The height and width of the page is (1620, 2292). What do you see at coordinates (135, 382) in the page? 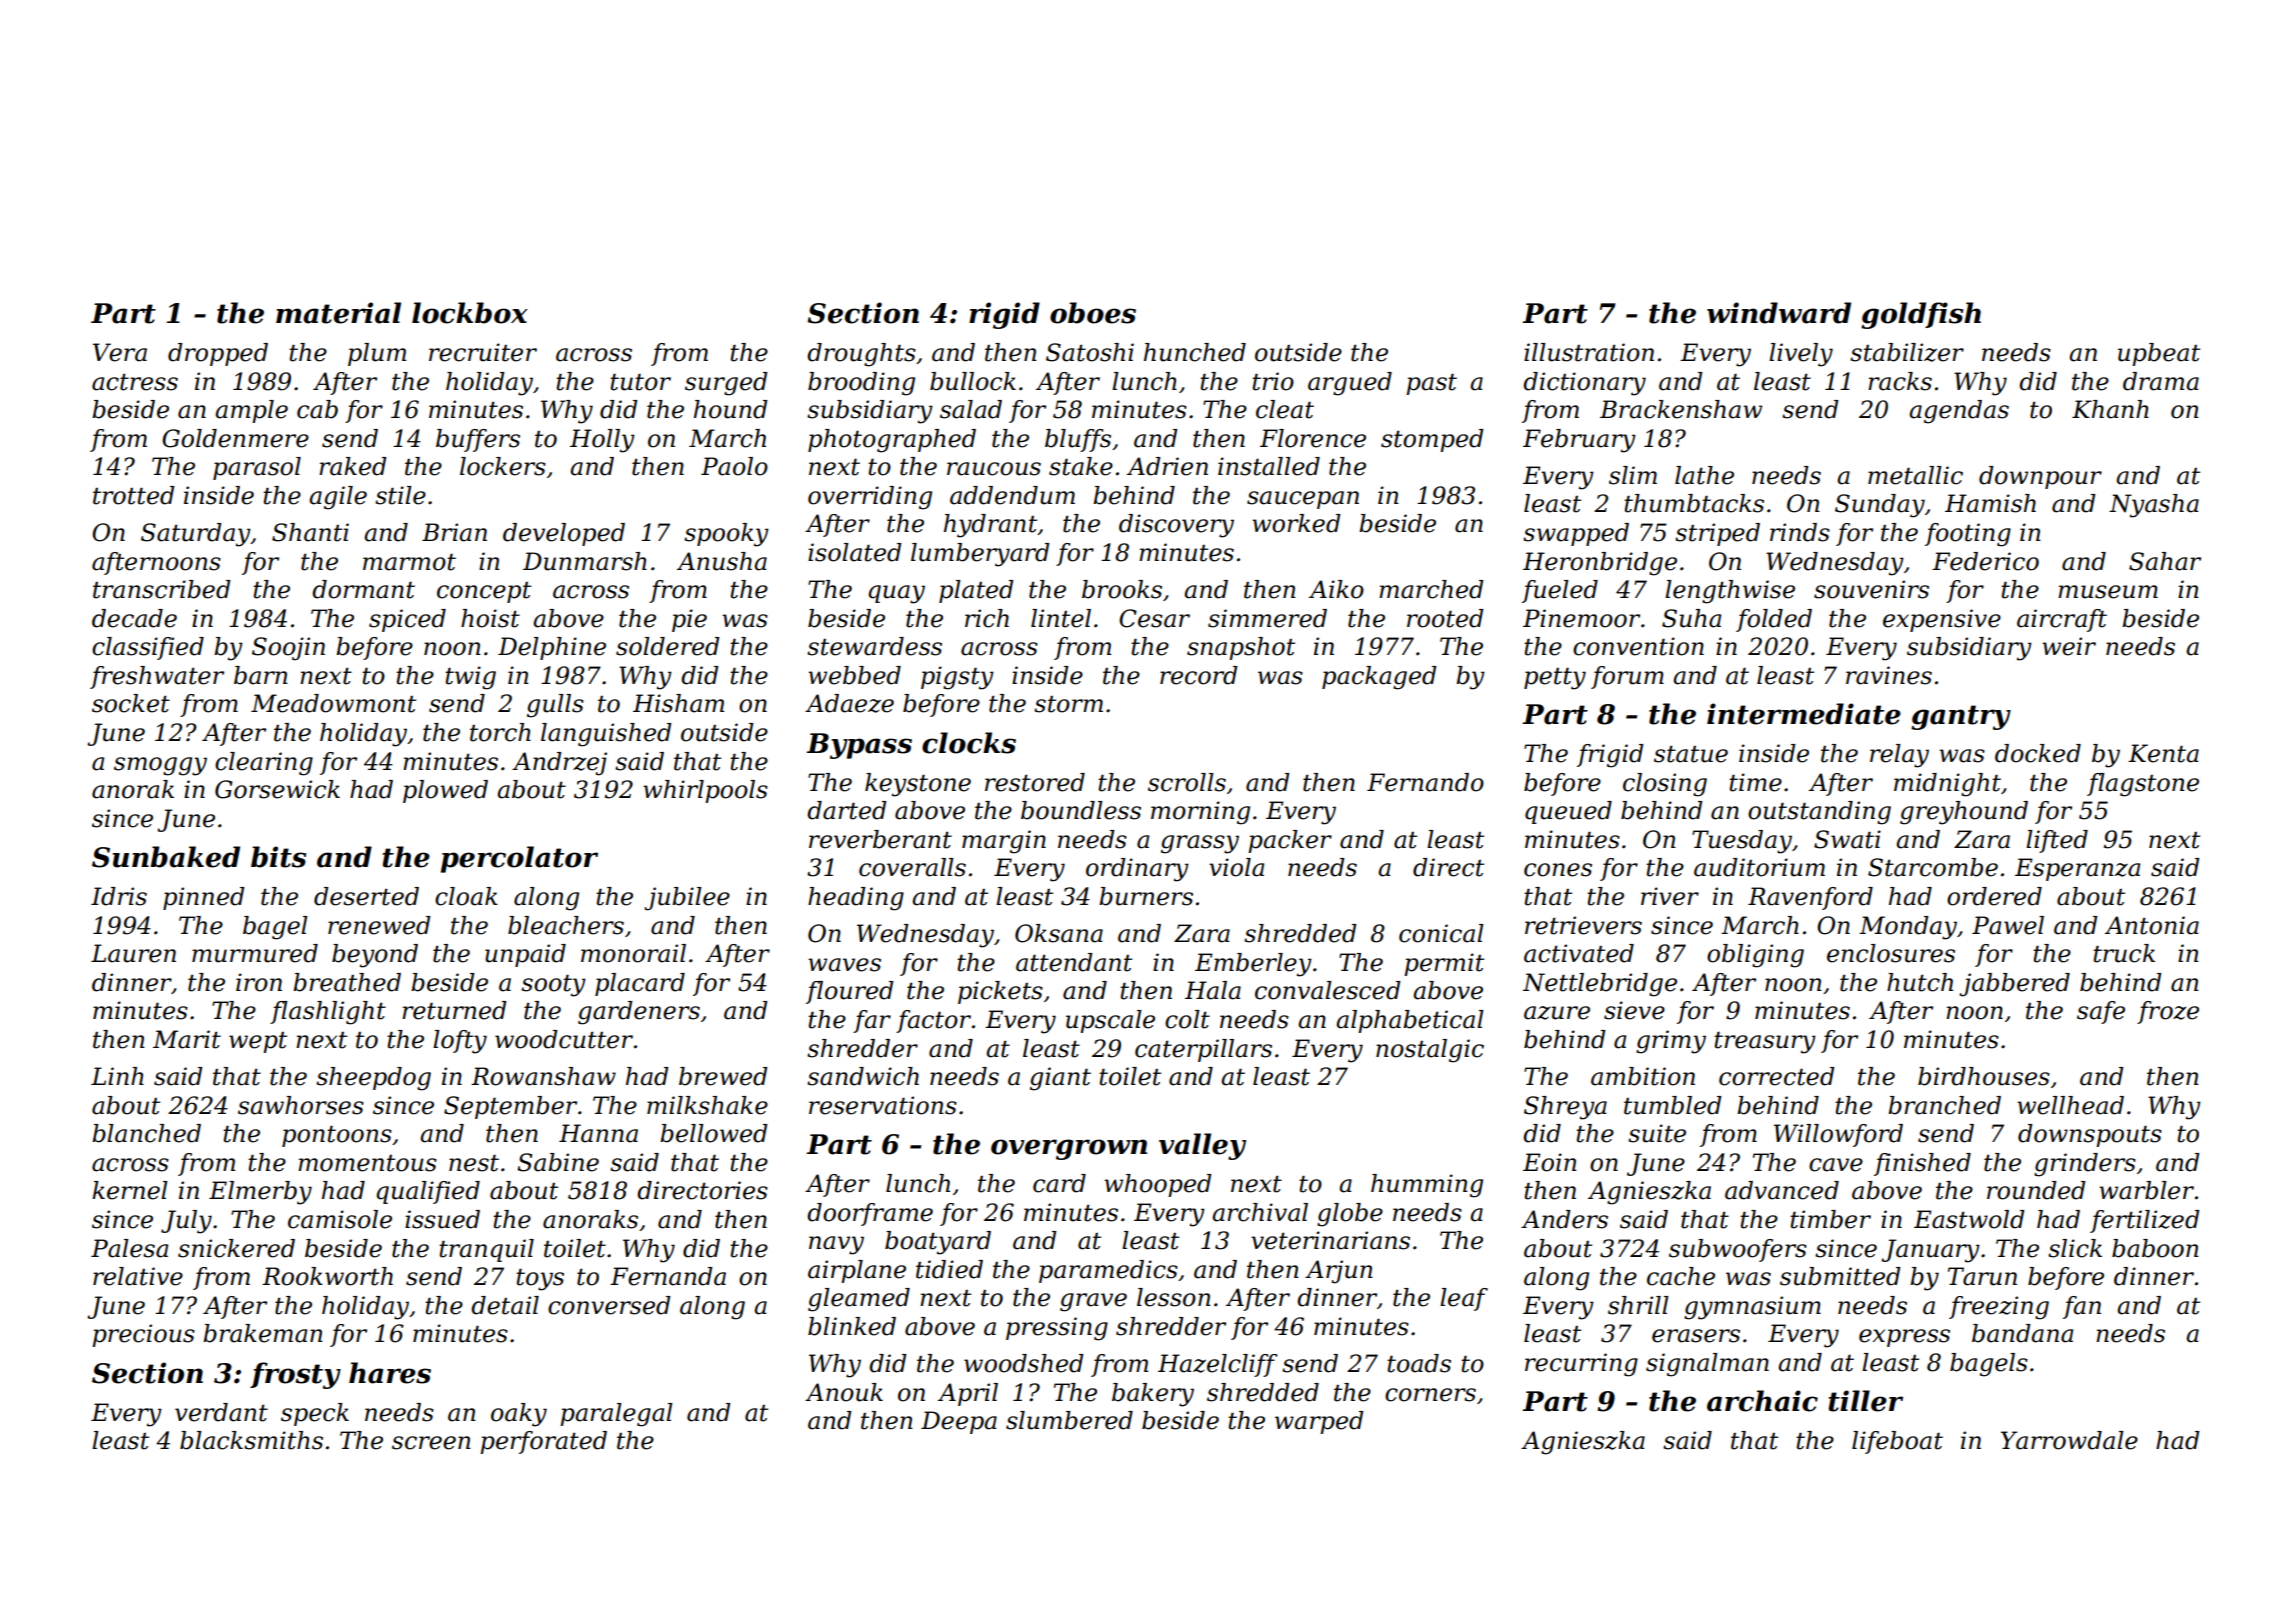
I see `actress` at bounding box center [135, 382].
